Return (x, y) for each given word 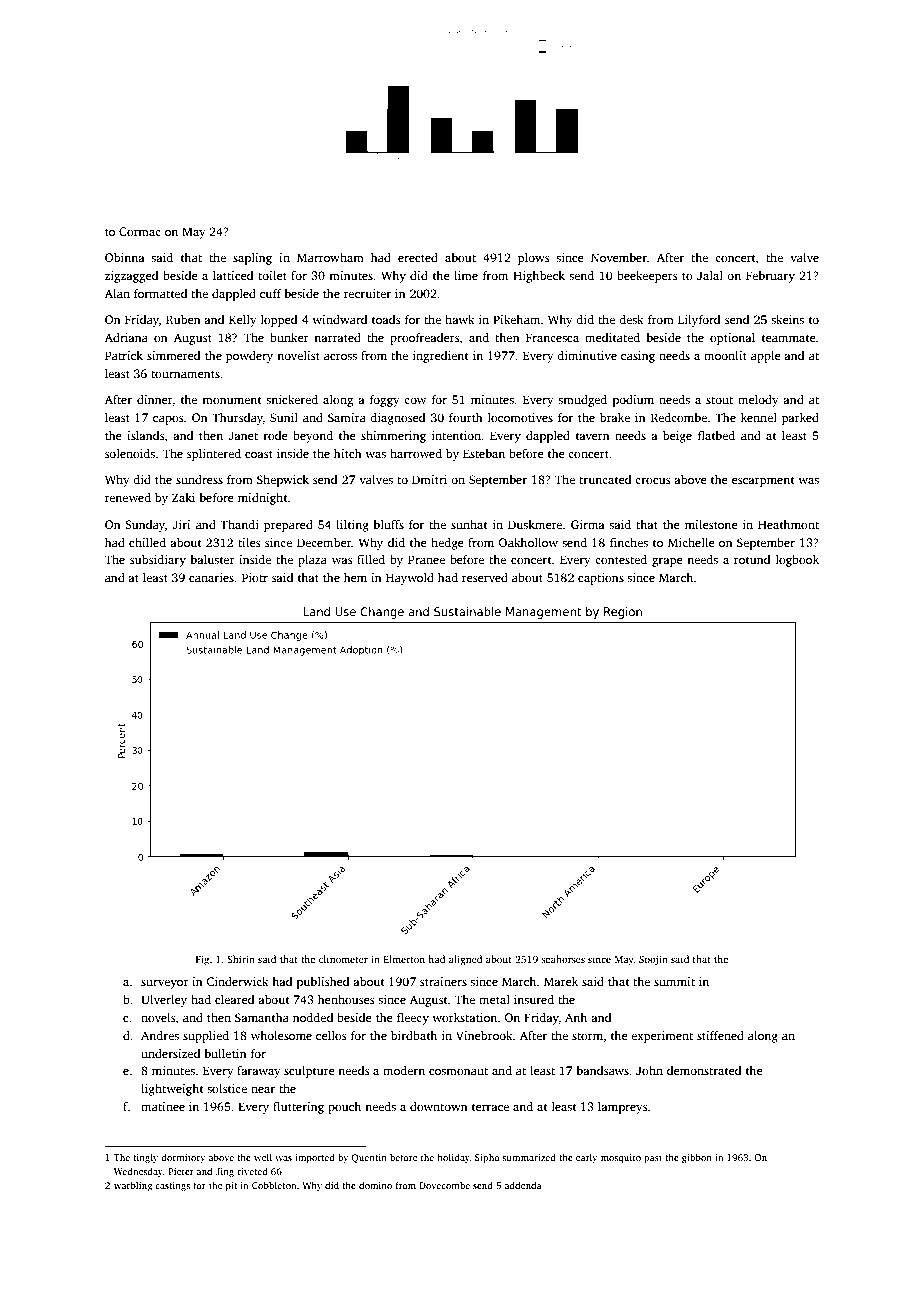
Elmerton (404, 959)
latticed (233, 275)
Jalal (710, 275)
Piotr (255, 577)
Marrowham (330, 257)
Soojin (653, 960)
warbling (133, 1186)
